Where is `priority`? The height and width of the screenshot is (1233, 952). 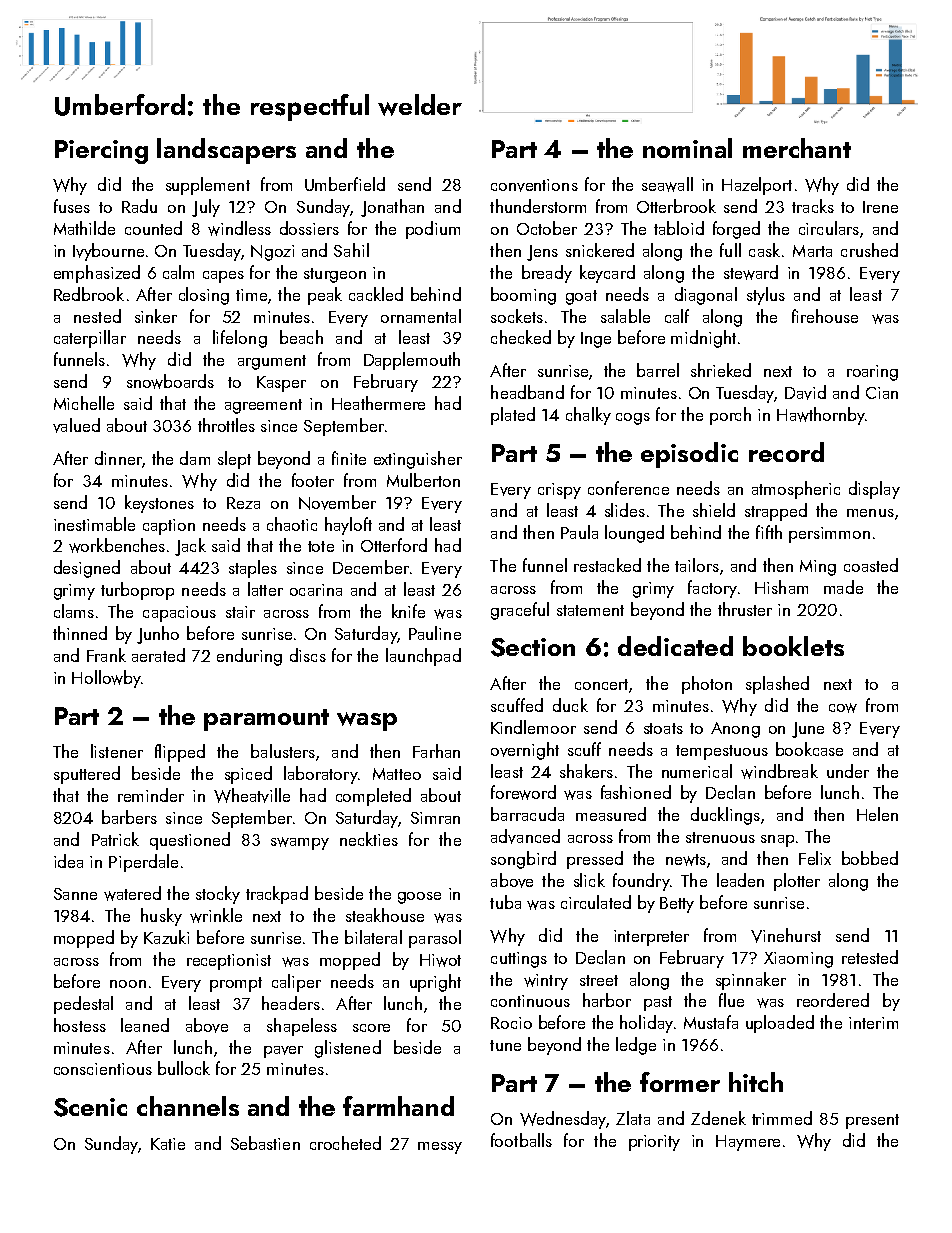 priority is located at coordinates (654, 1143).
